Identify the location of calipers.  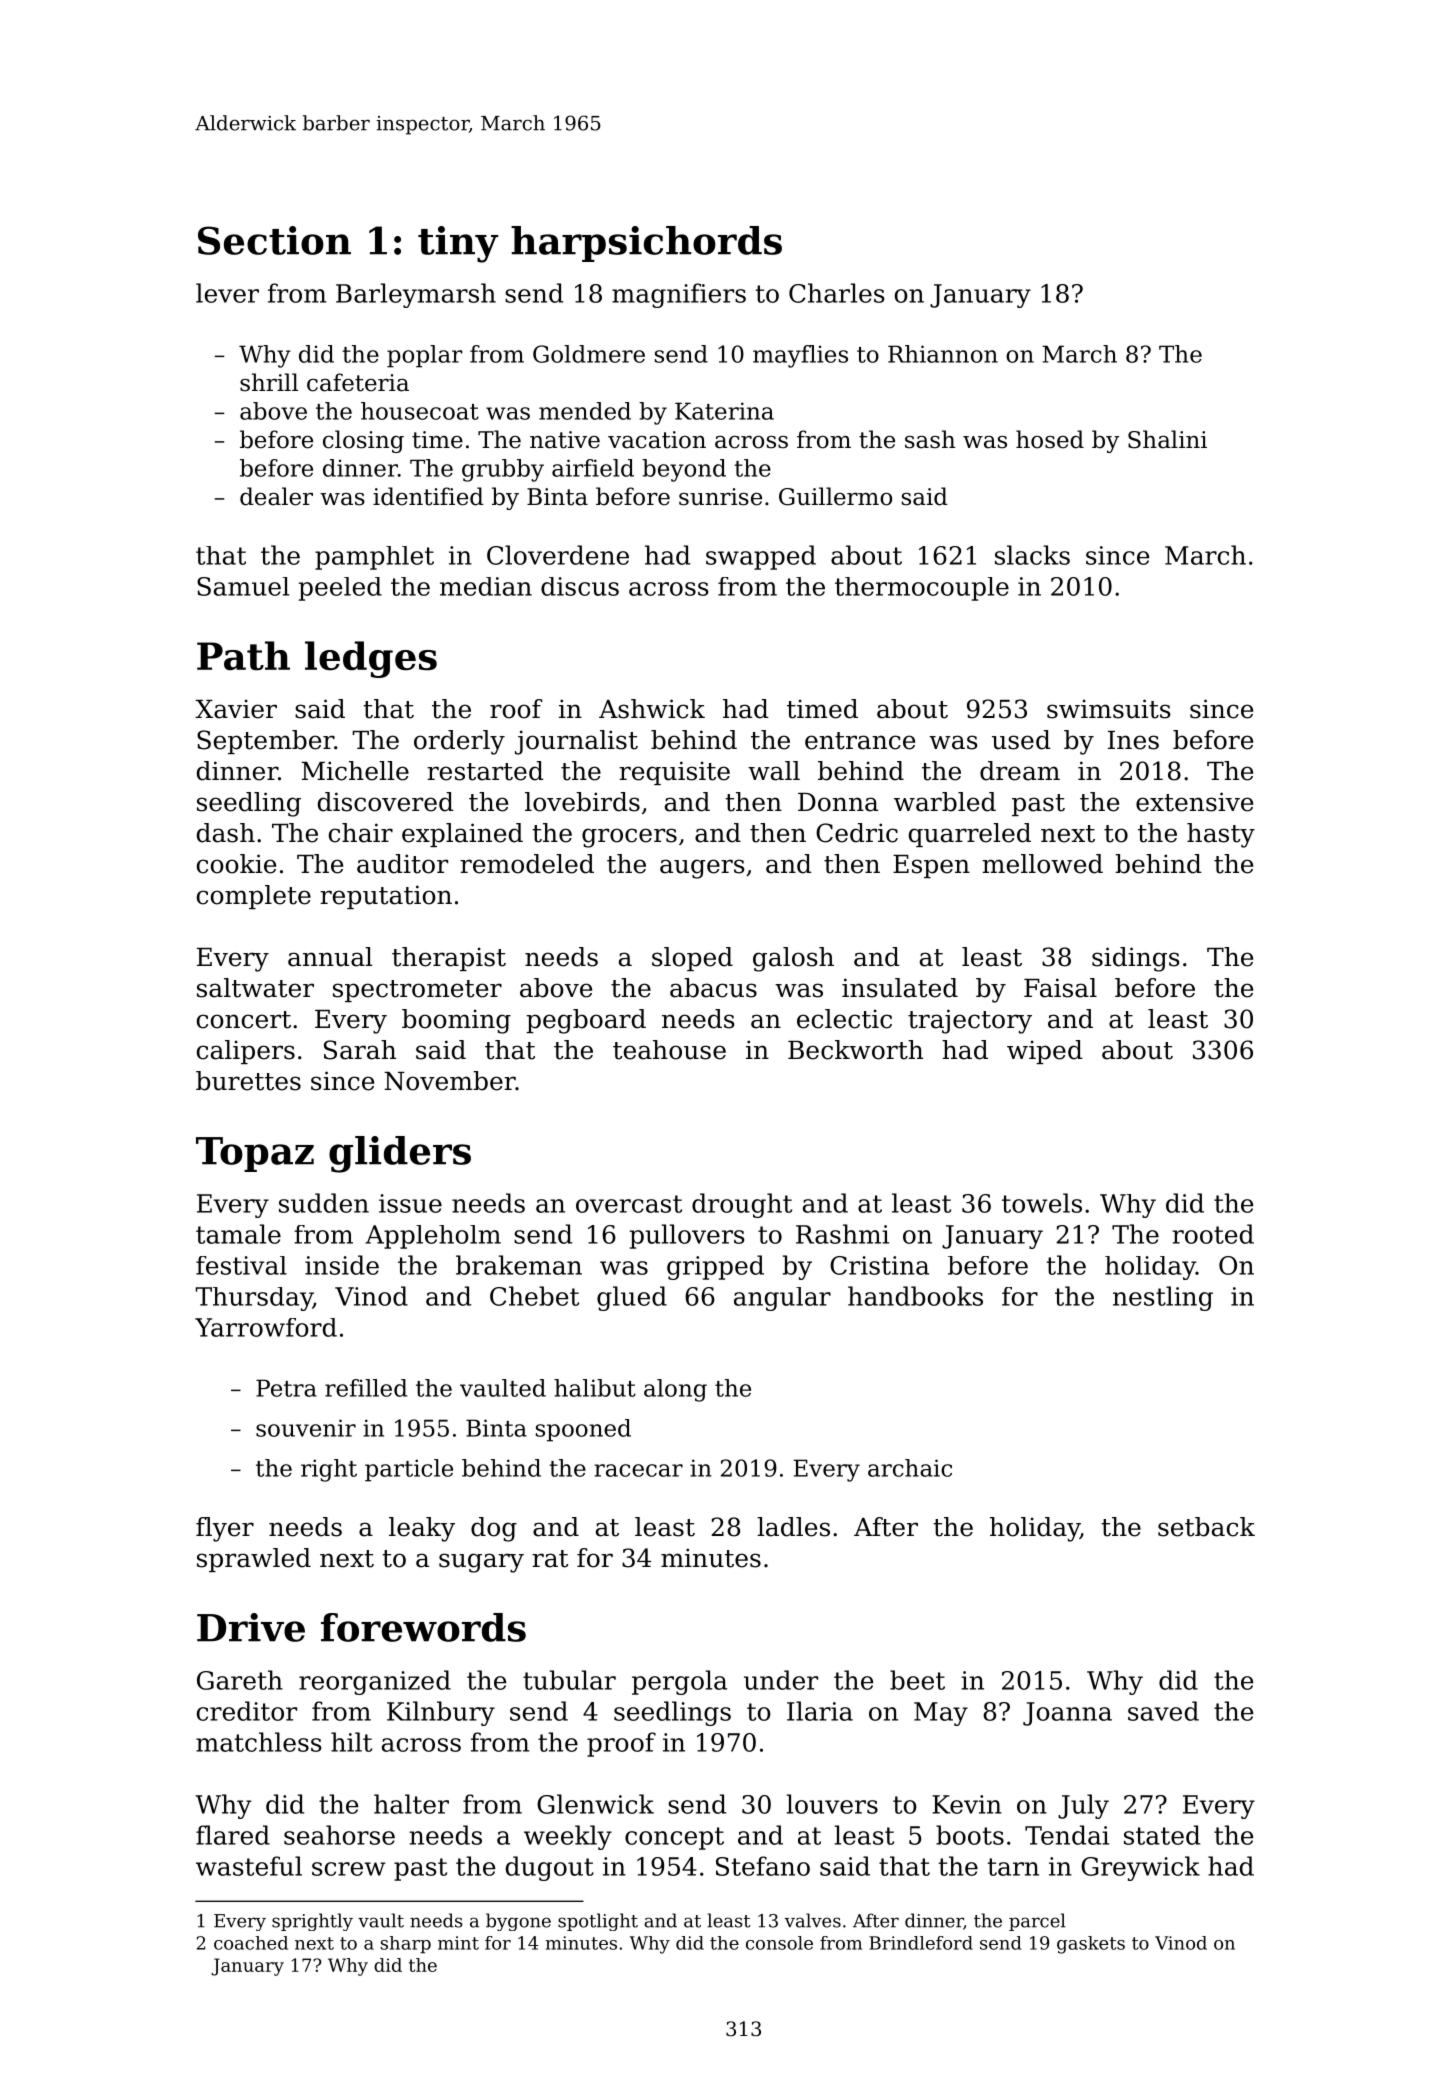
(246, 1052).
